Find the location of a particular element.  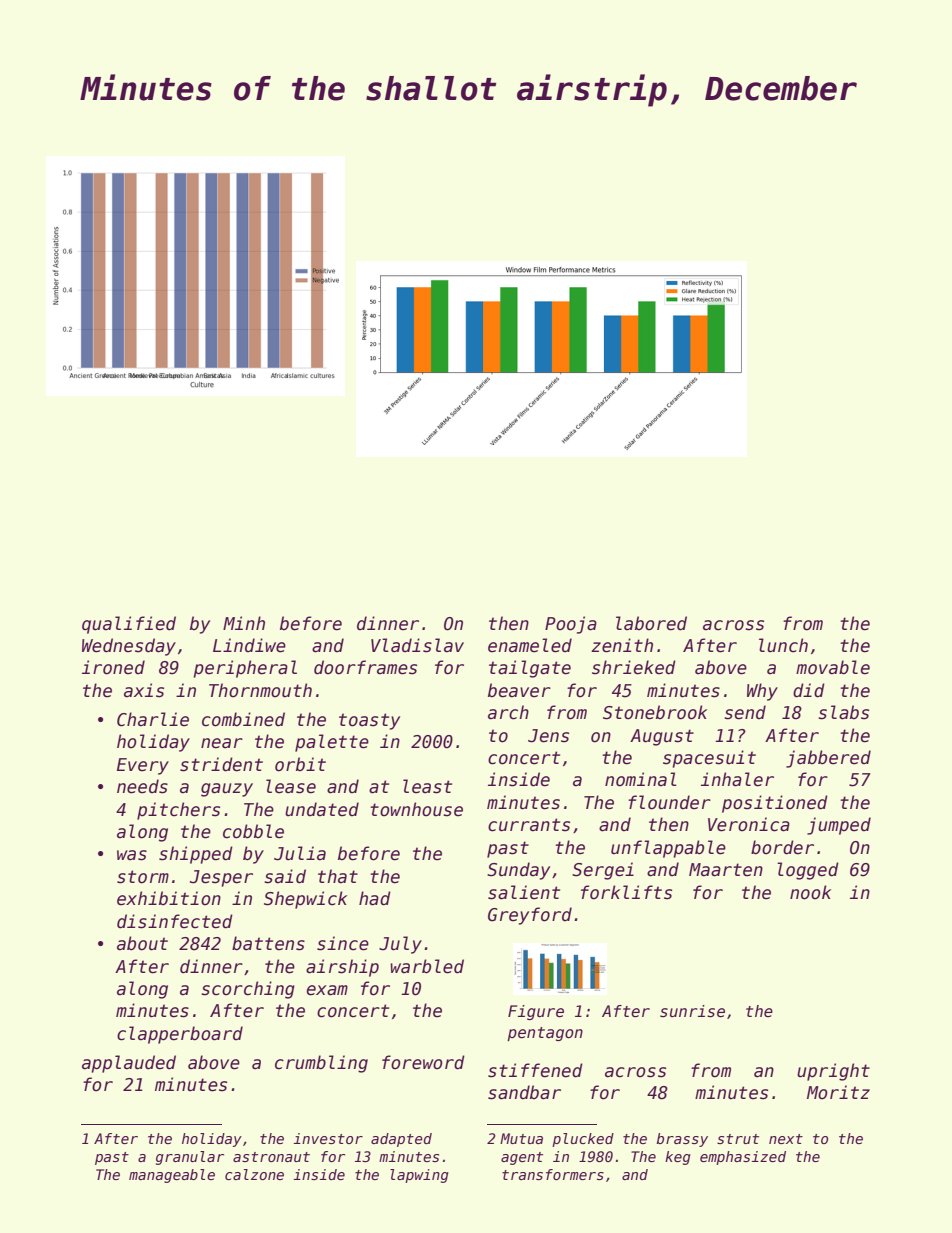

Mutua is located at coordinates (521, 1138).
